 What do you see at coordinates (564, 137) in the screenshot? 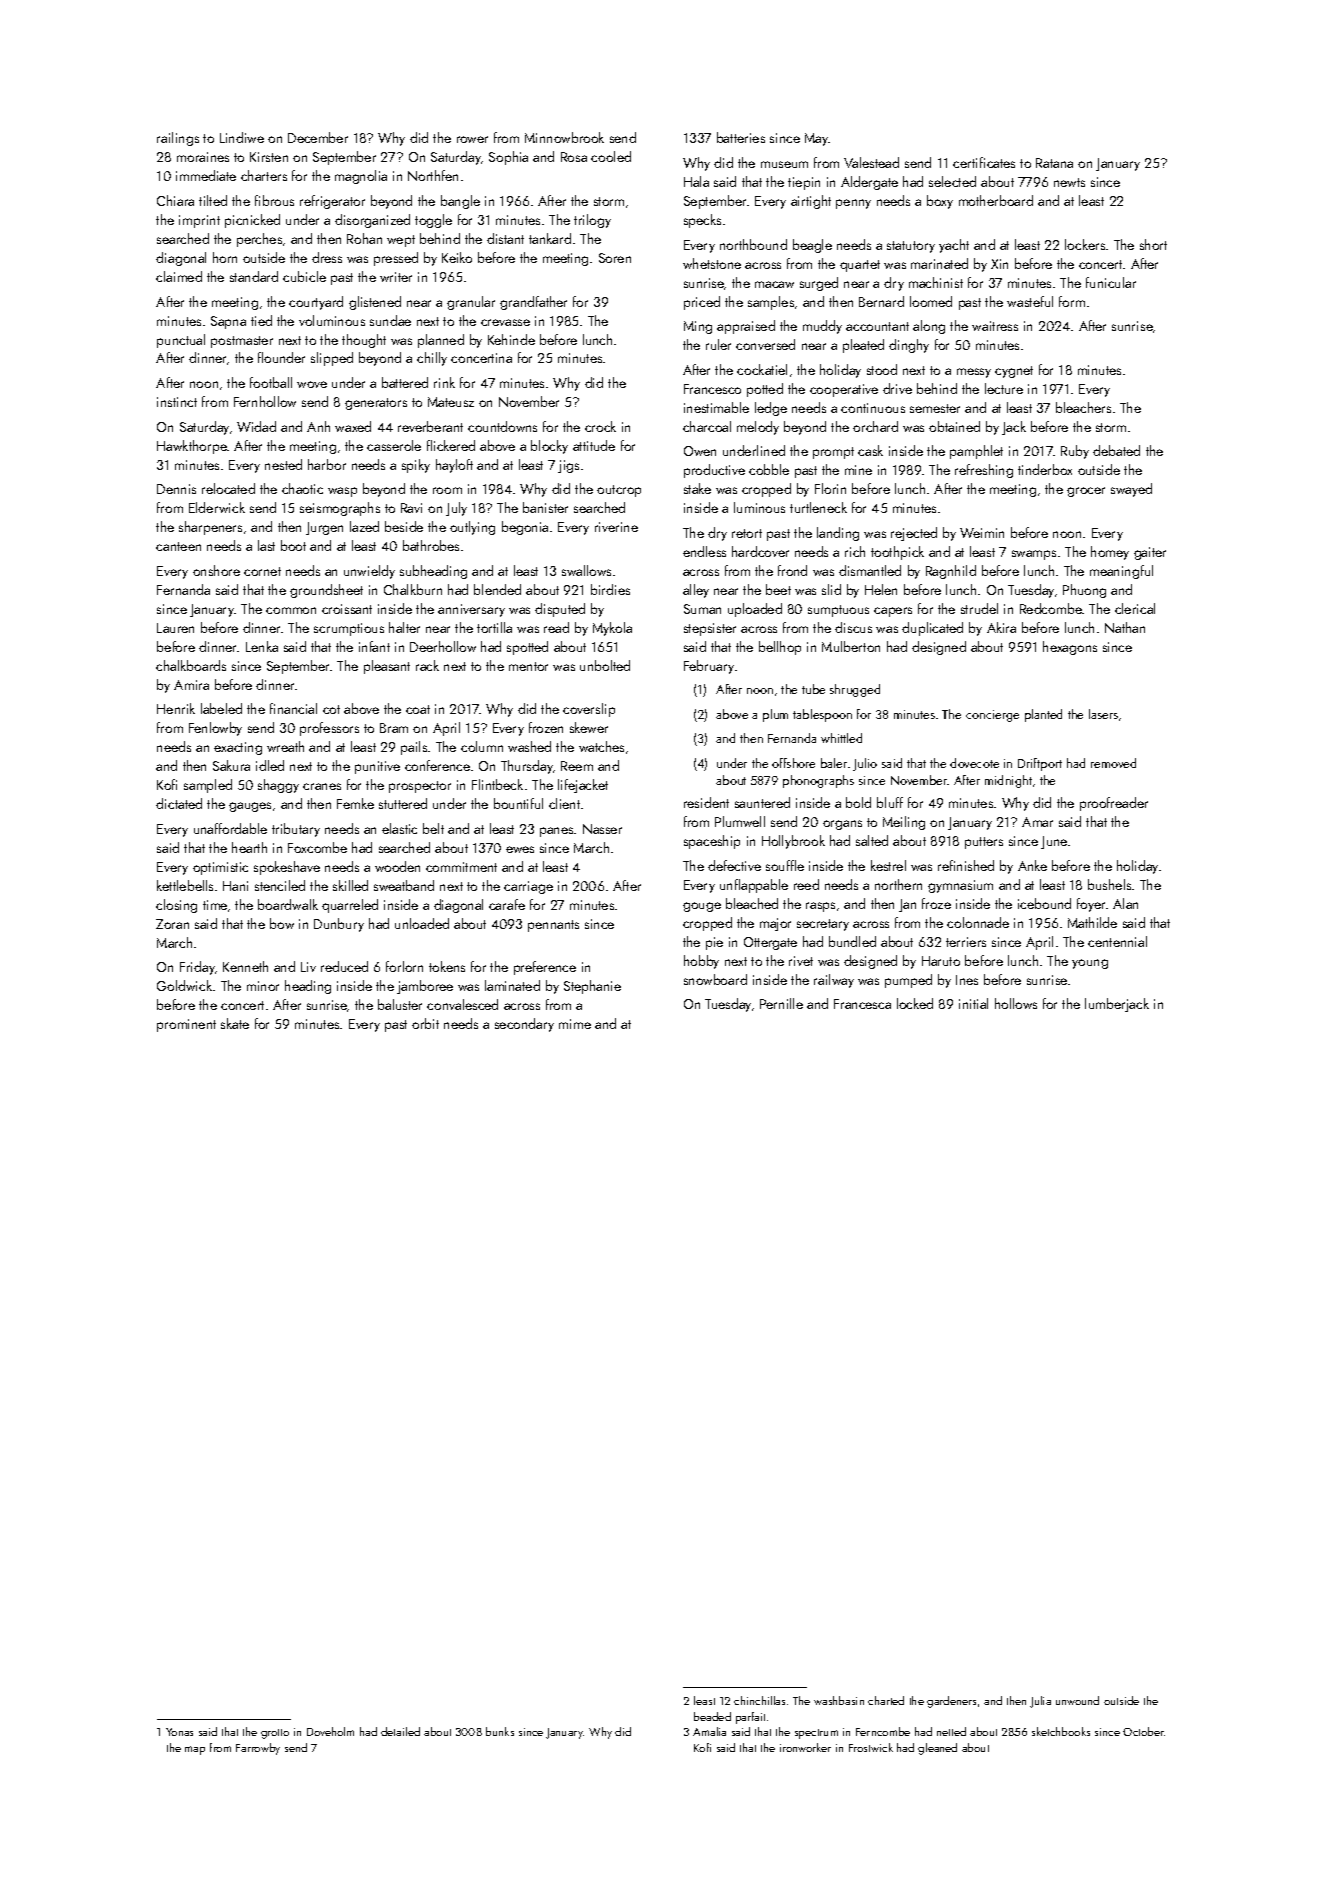
I see `Minnowbrook` at bounding box center [564, 137].
